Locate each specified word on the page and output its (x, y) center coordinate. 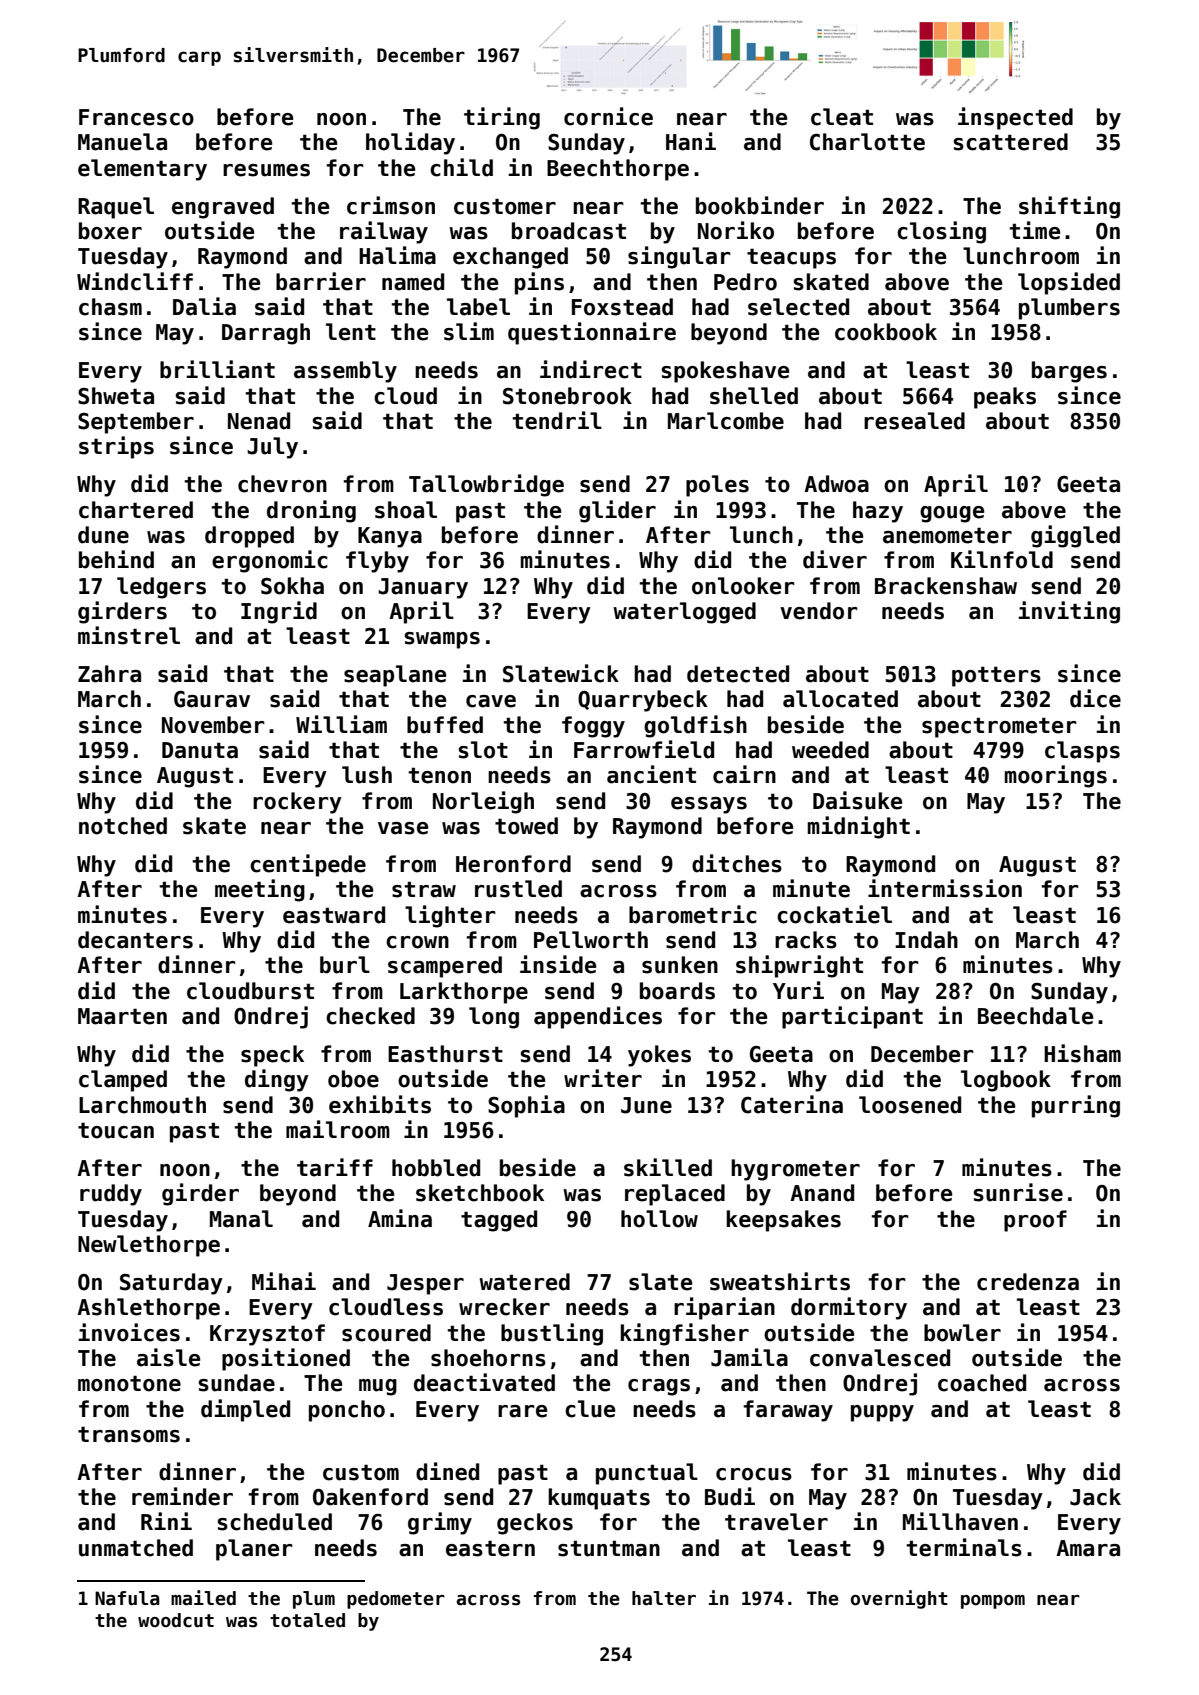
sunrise (1018, 1192)
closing (941, 232)
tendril (557, 420)
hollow (659, 1219)
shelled (754, 396)
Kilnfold (1002, 559)
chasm (110, 307)
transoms (129, 1435)
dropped (249, 537)
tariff (335, 1167)
